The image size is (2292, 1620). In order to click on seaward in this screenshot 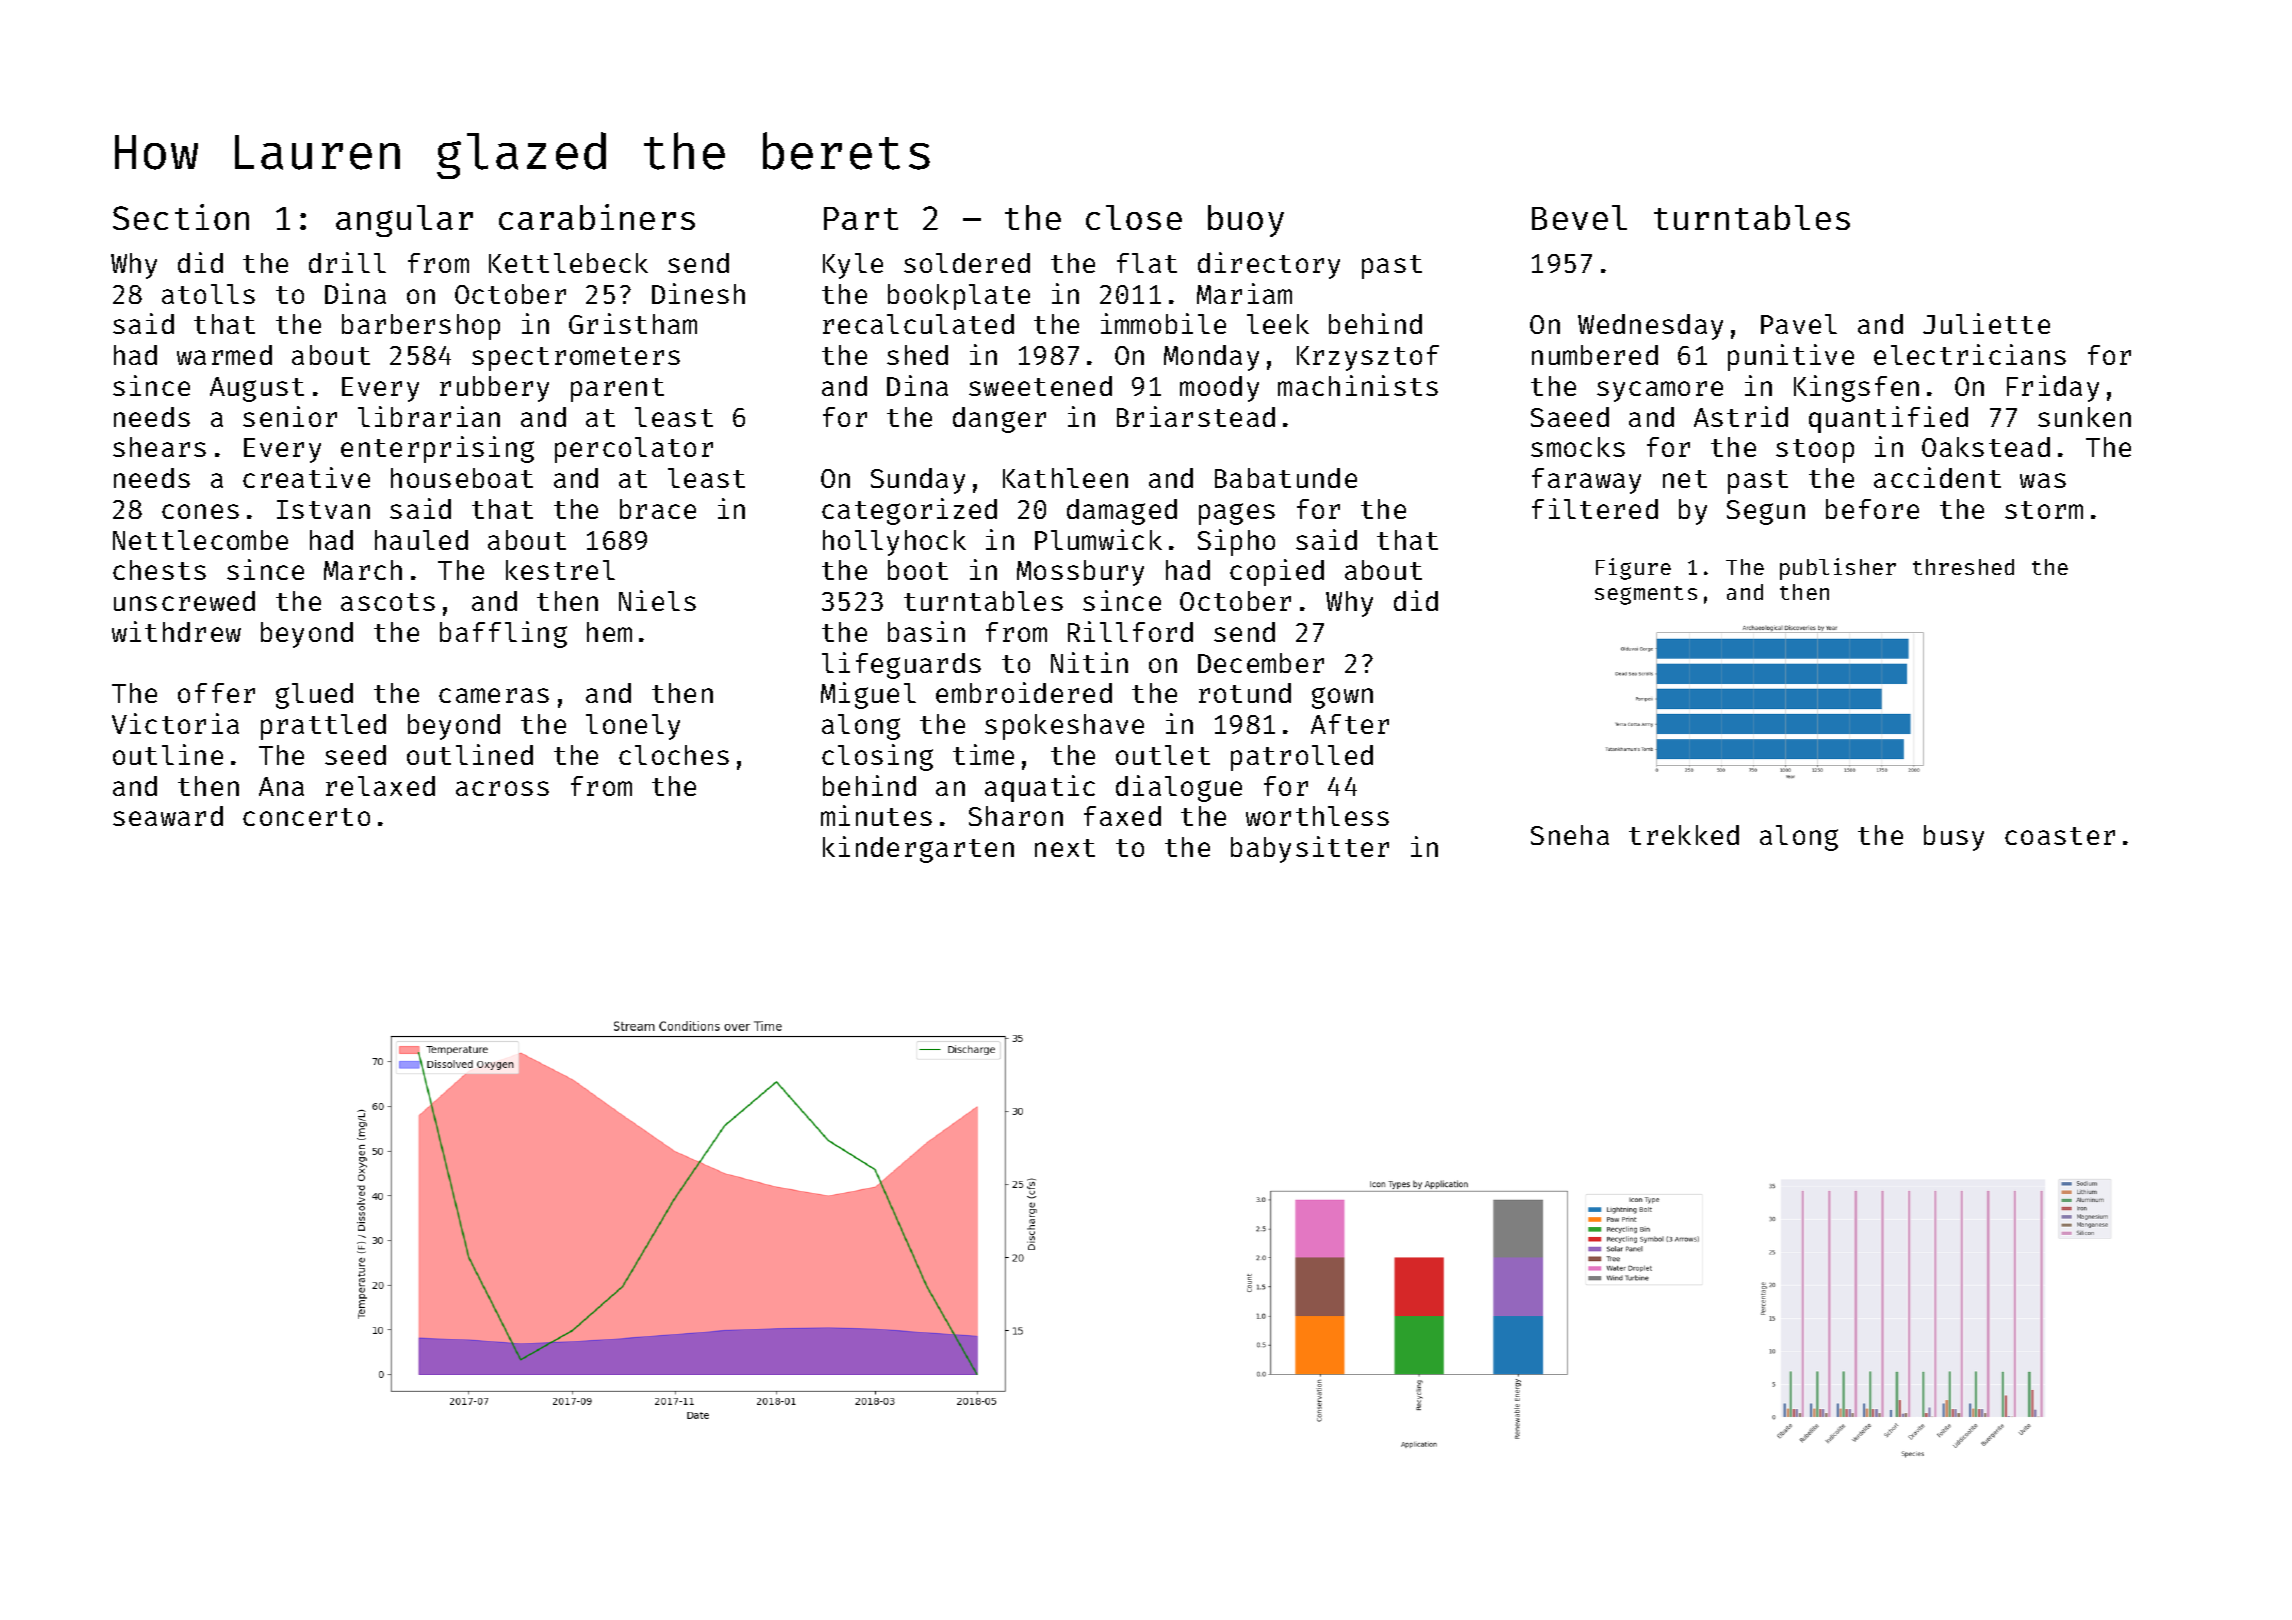, I will do `click(168, 816)`.
